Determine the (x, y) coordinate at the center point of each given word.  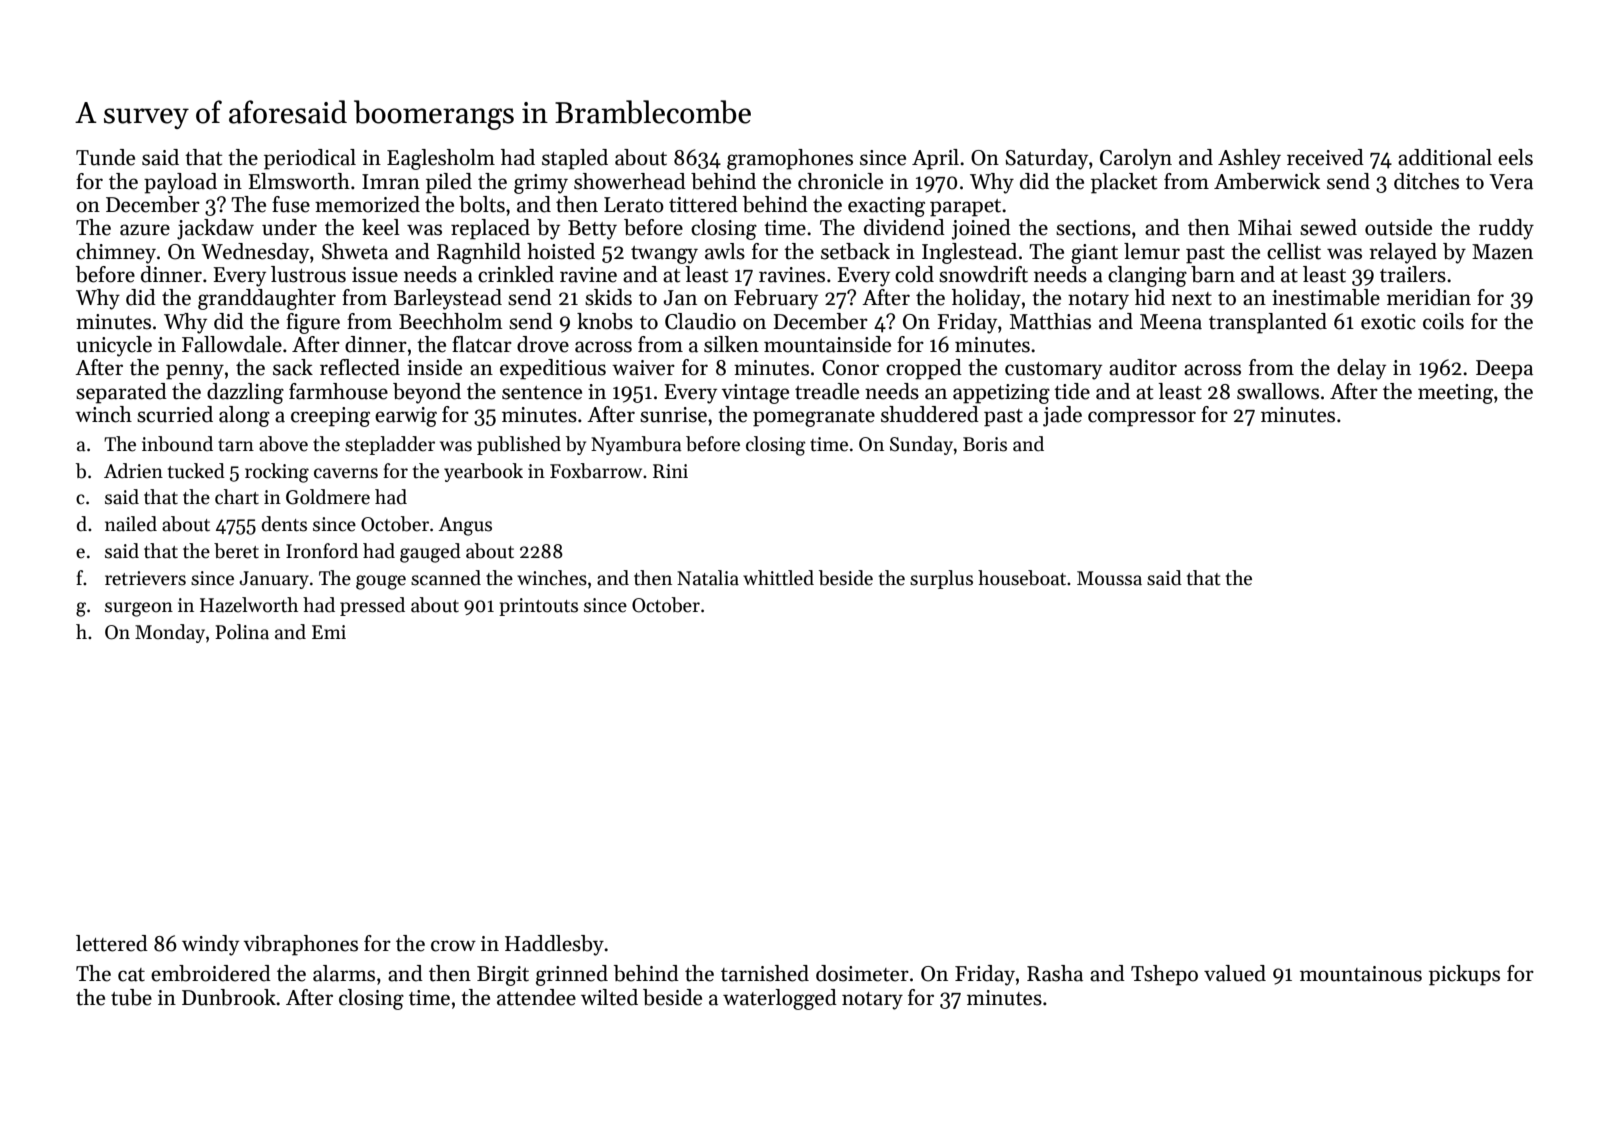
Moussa (1109, 578)
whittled (778, 578)
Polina (242, 632)
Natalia (708, 578)
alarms (344, 973)
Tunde (105, 157)
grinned (572, 975)
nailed (131, 524)
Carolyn (1136, 159)
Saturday (1046, 159)
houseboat (1022, 578)
